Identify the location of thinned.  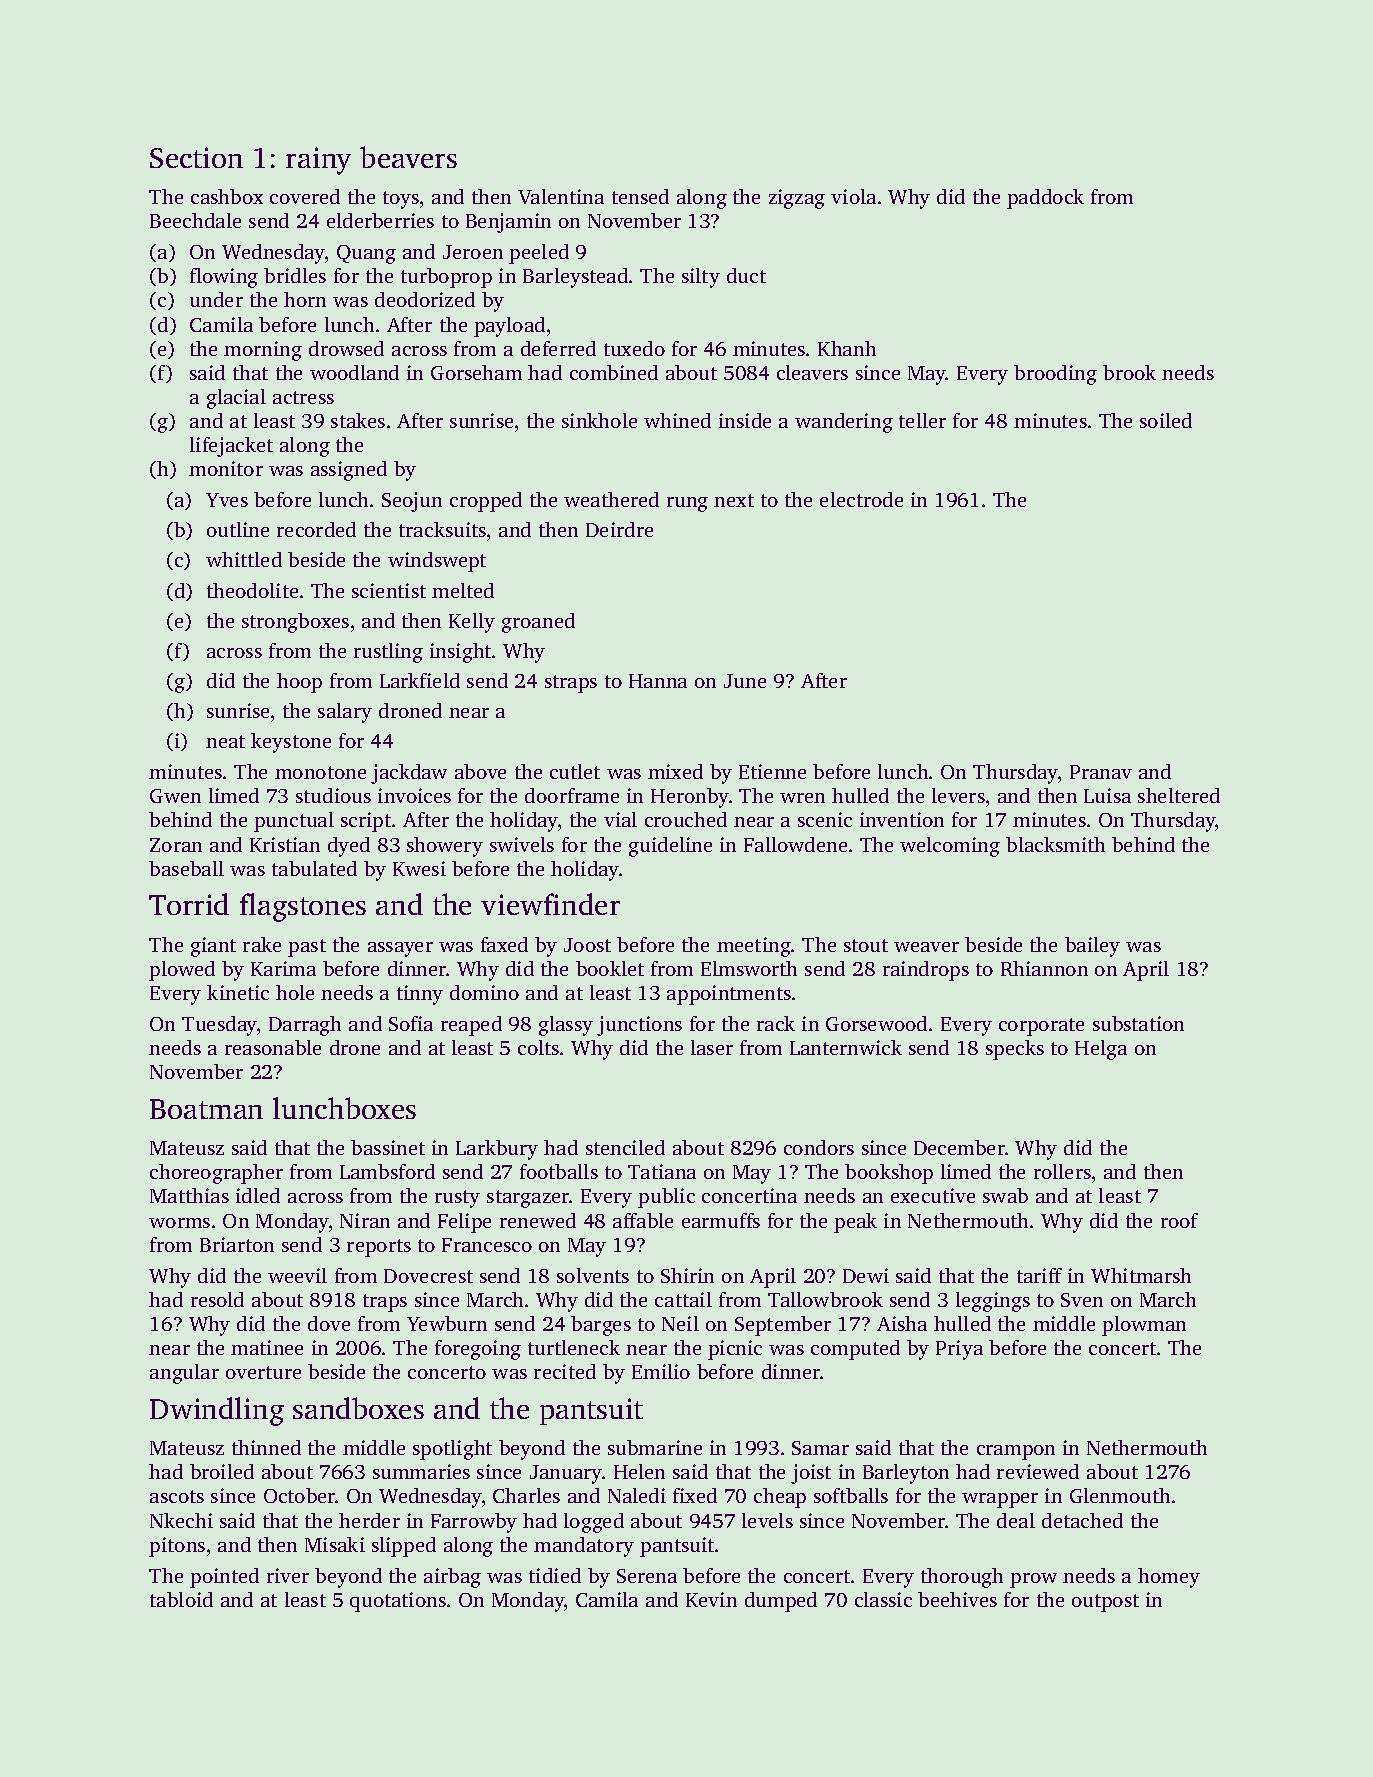
(266, 1447).
